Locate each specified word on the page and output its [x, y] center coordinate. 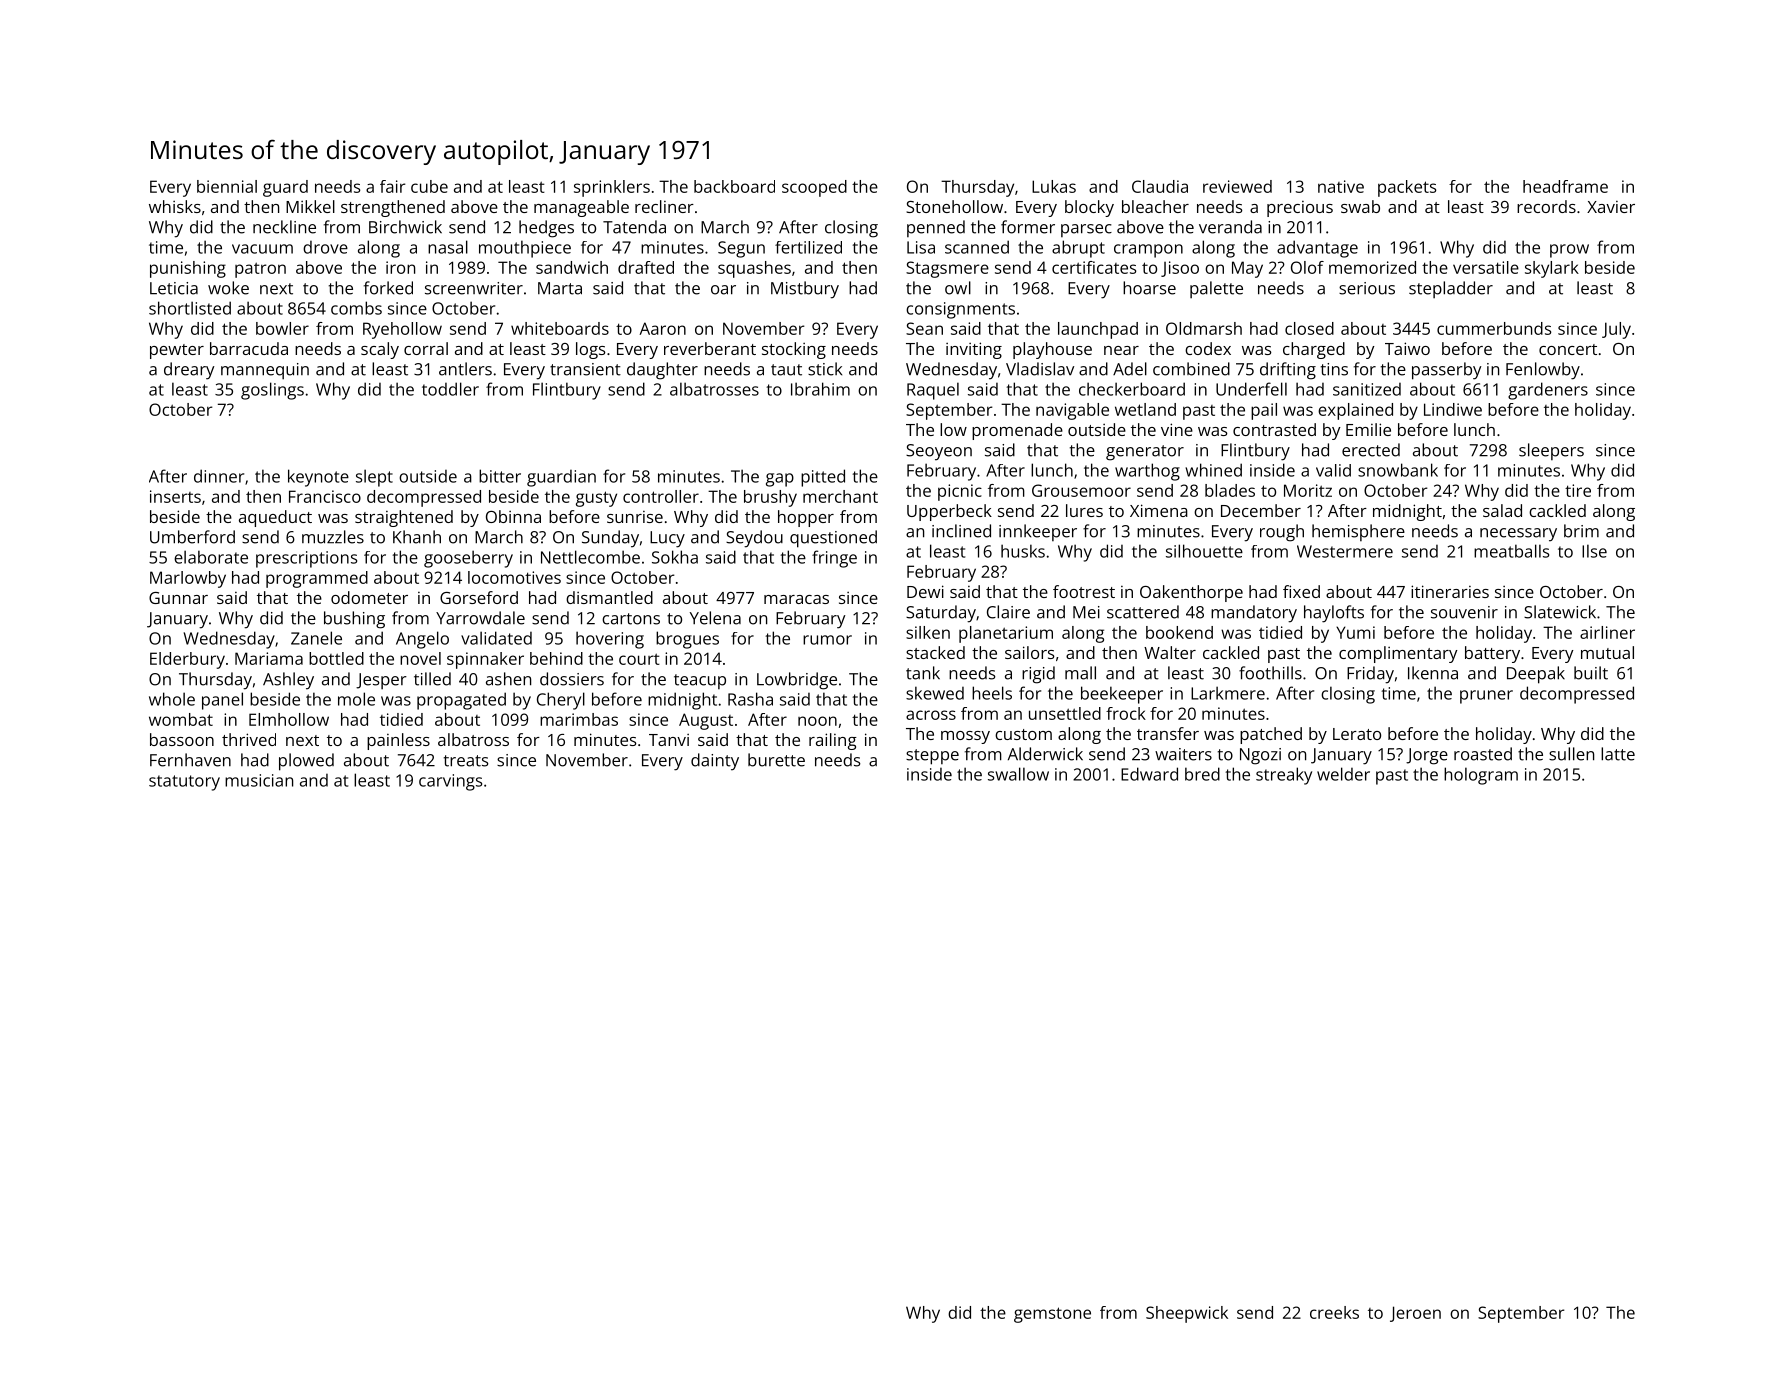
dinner [219, 476]
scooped [814, 188]
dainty [715, 762]
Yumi [1355, 632]
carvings [450, 782]
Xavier [1611, 207]
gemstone [1052, 1315]
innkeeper [1038, 532]
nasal [448, 247]
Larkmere [1228, 693]
